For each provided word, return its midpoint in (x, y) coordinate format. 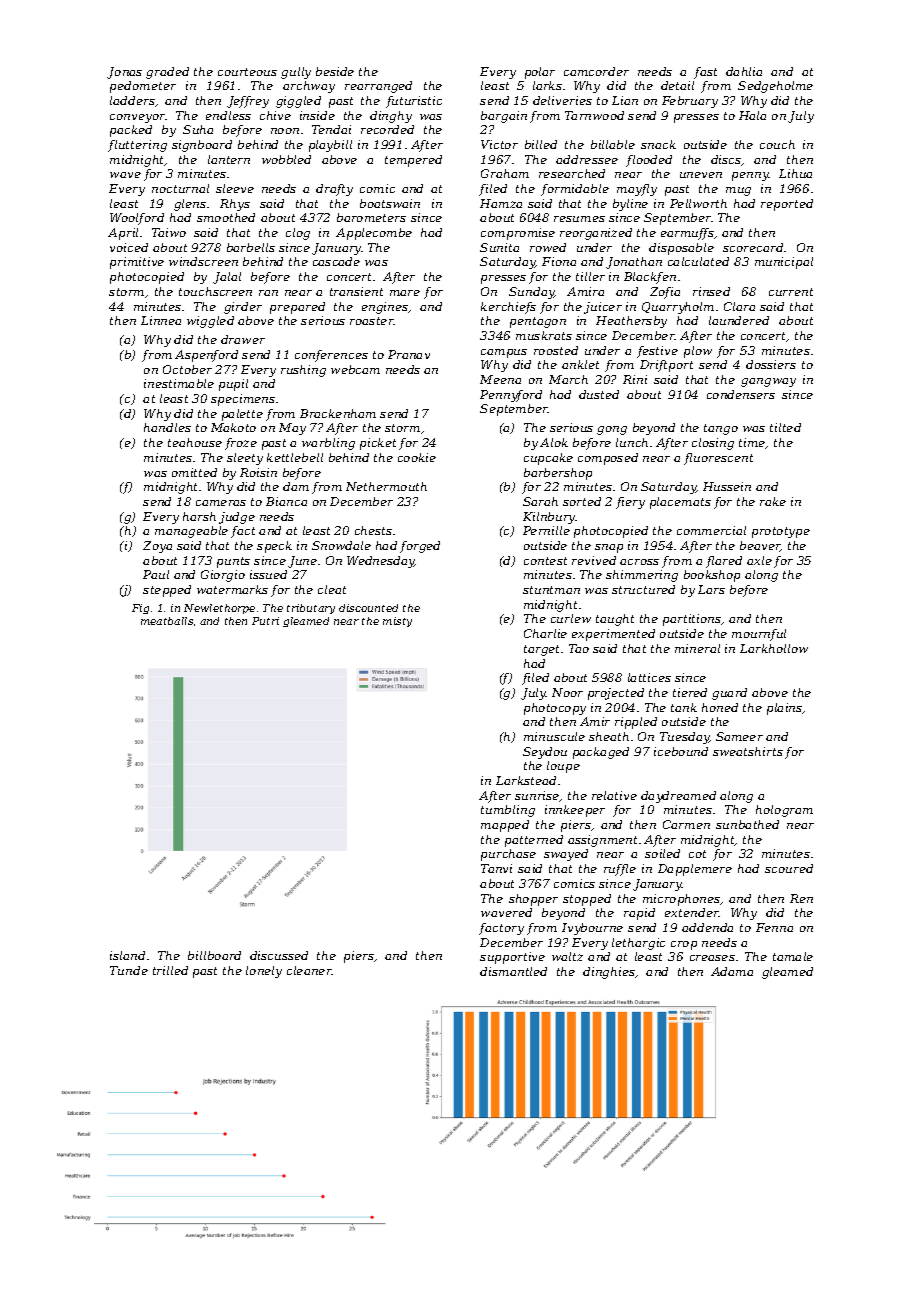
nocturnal (180, 188)
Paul (156, 574)
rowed (548, 247)
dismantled (513, 971)
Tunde (129, 970)
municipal (784, 263)
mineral (697, 648)
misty (397, 622)
